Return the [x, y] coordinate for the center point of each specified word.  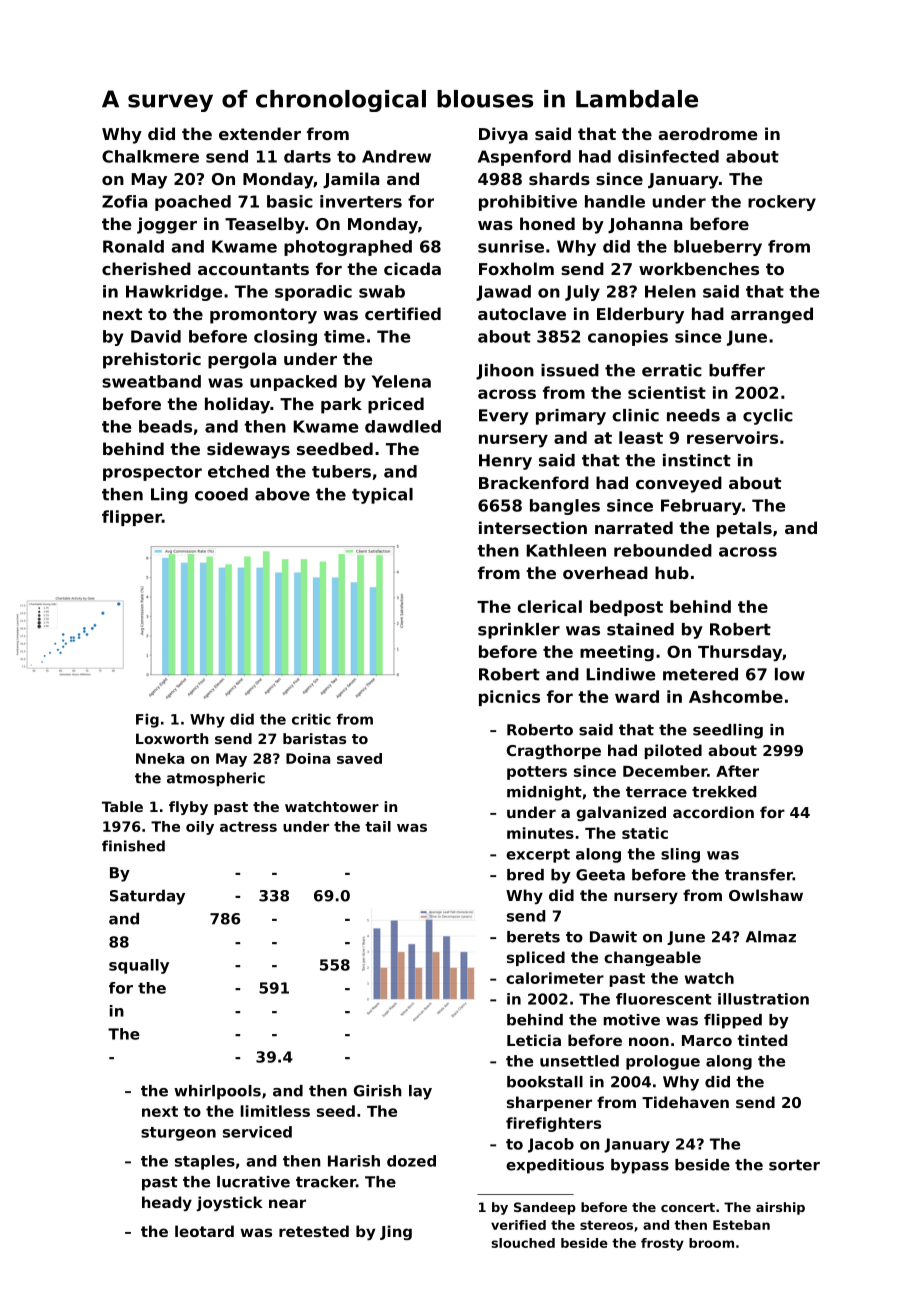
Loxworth [172, 738]
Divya [503, 135]
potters [537, 773]
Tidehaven [685, 1102]
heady [167, 1203]
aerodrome [708, 133]
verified [518, 1225]
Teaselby [265, 225]
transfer [759, 875]
